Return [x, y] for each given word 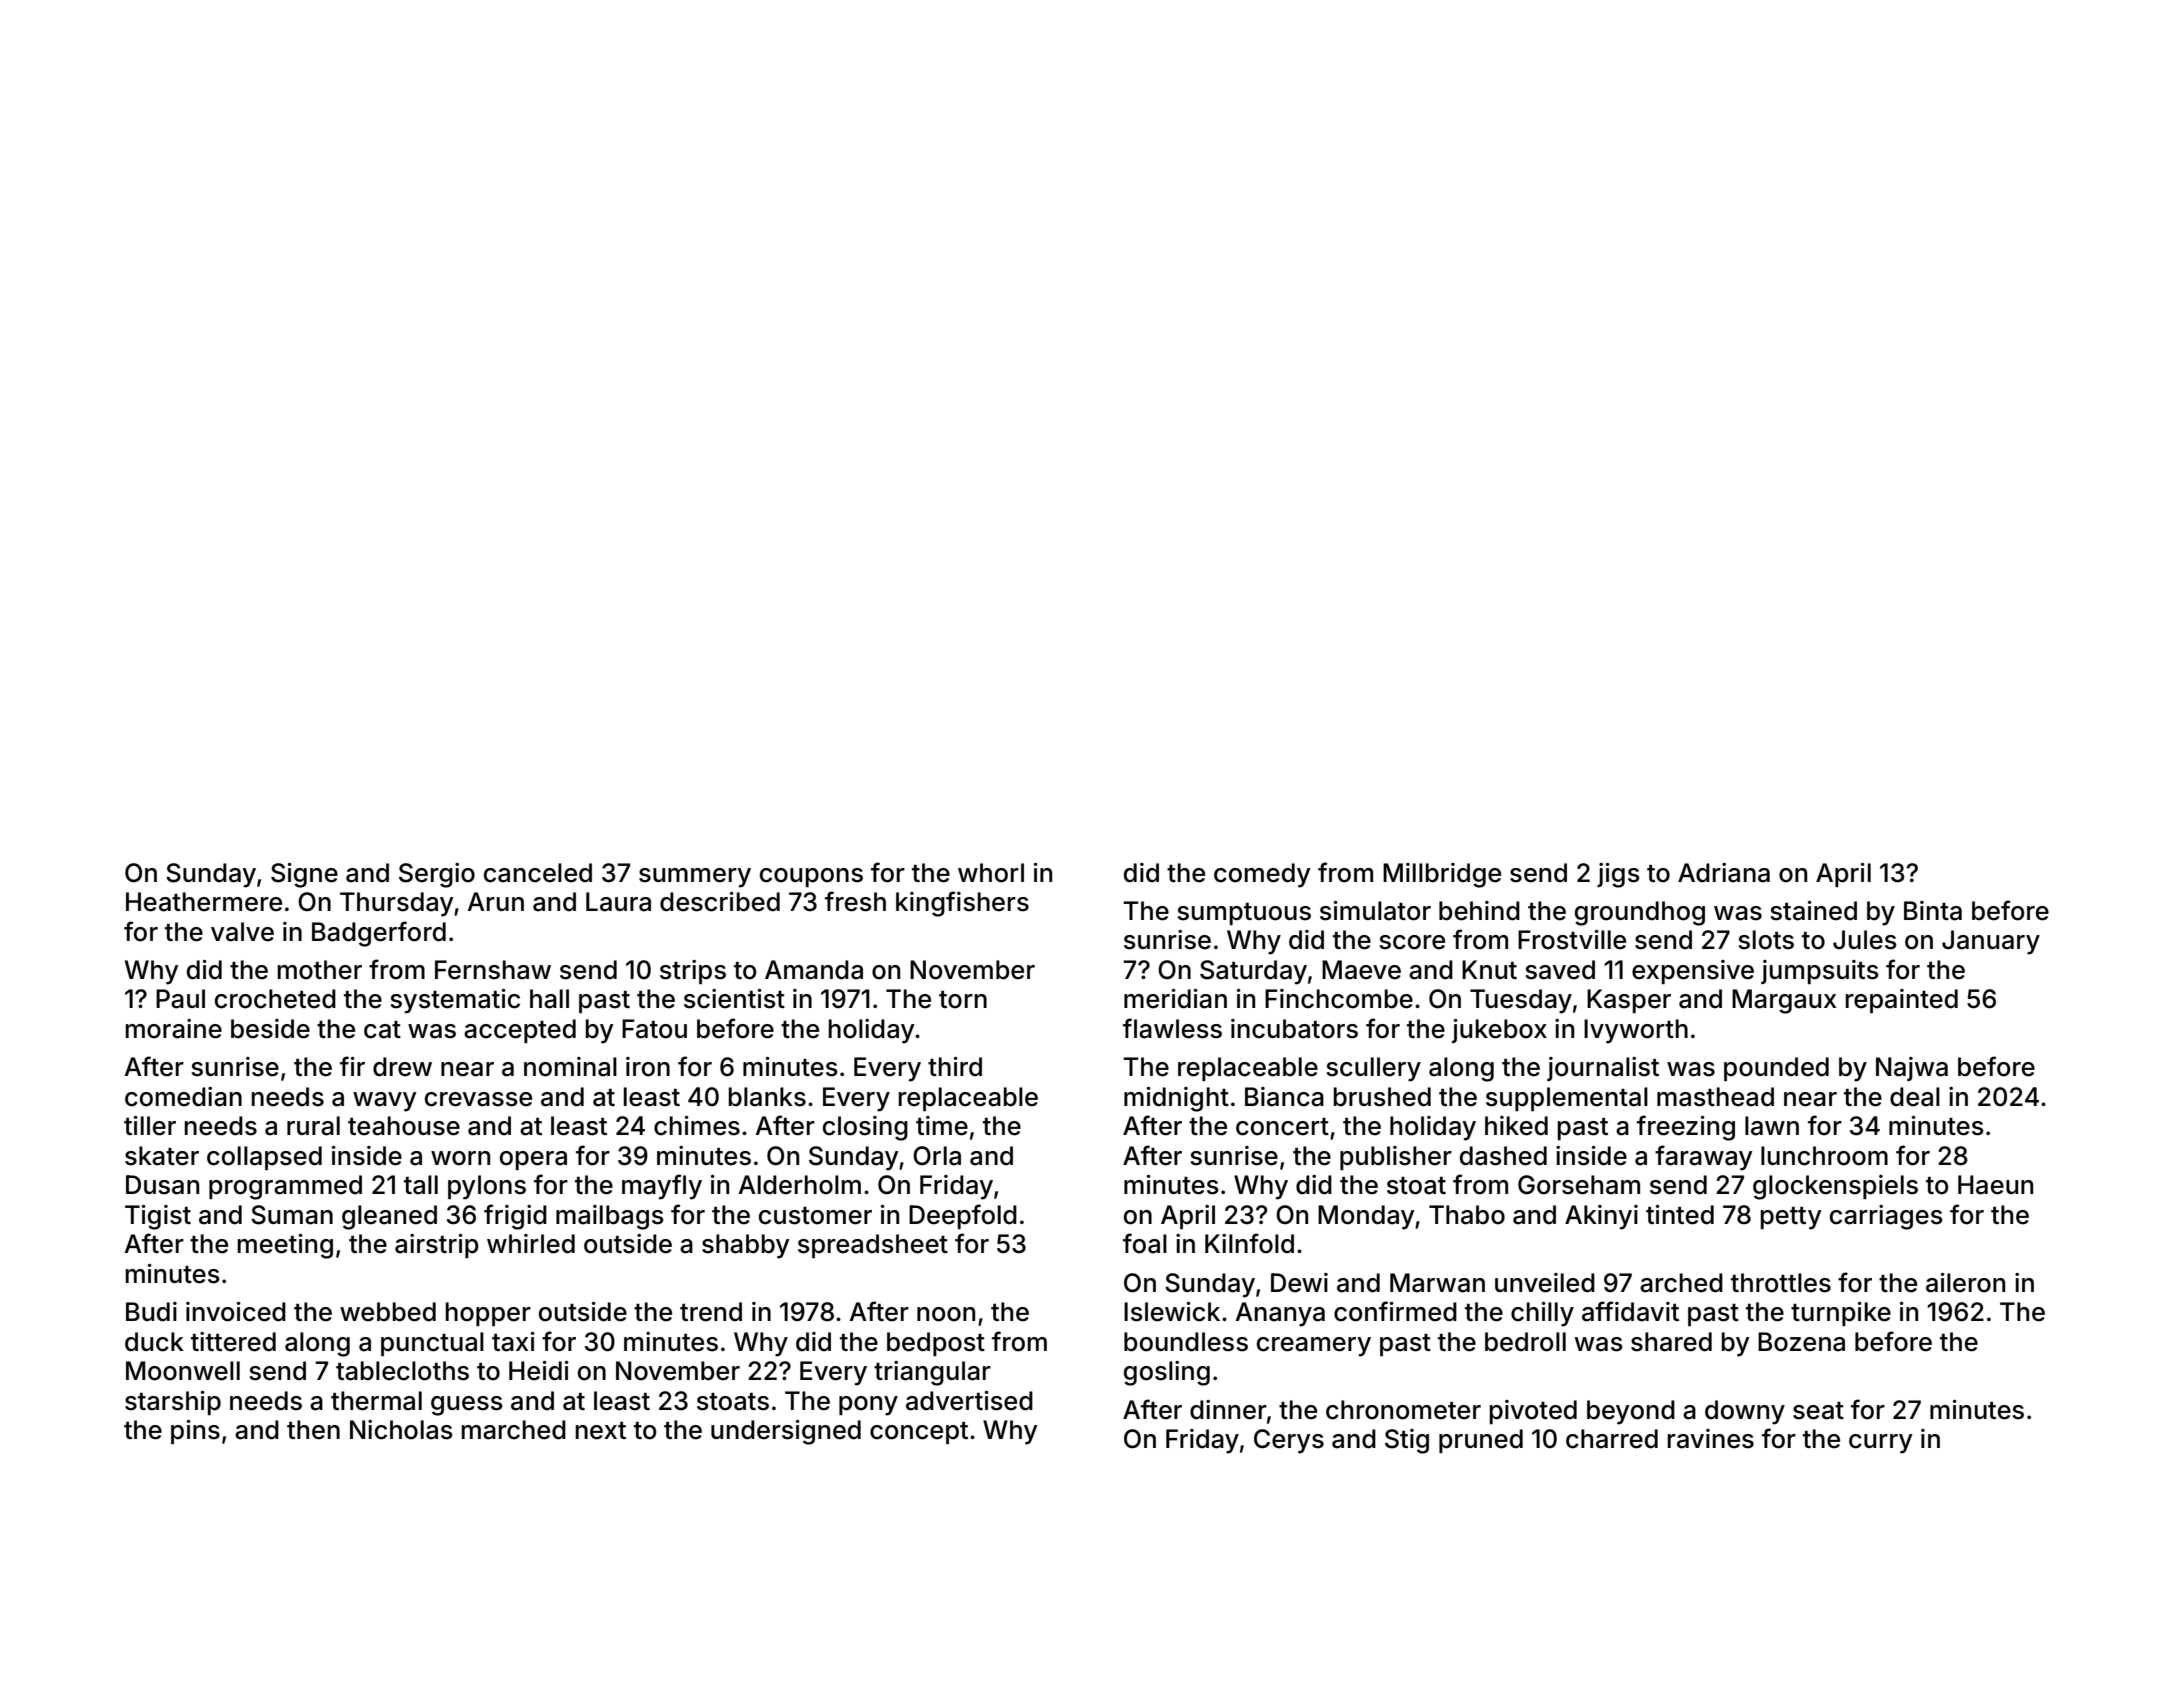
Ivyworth [1636, 1031]
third [955, 1067]
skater [162, 1156]
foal [1145, 1243]
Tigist [158, 1217]
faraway [1704, 1158]
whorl [991, 873]
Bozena [1801, 1342]
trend [711, 1312]
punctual [432, 1344]
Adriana [1724, 873]
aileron [1965, 1283]
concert [1282, 1127]
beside [270, 1029]
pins [195, 1432]
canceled [538, 873]
